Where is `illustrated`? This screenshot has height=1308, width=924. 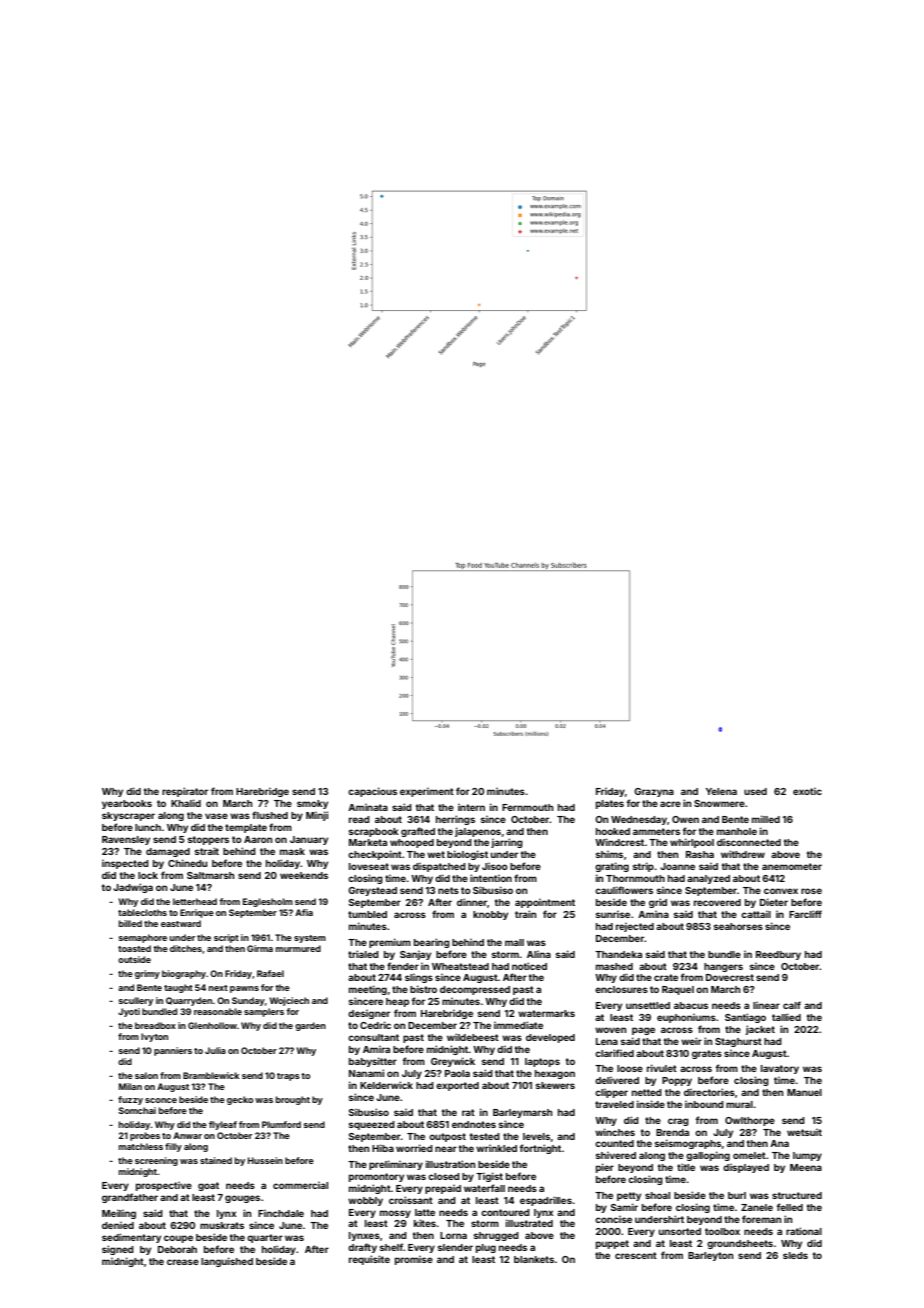 illustrated is located at coordinates (529, 1223).
